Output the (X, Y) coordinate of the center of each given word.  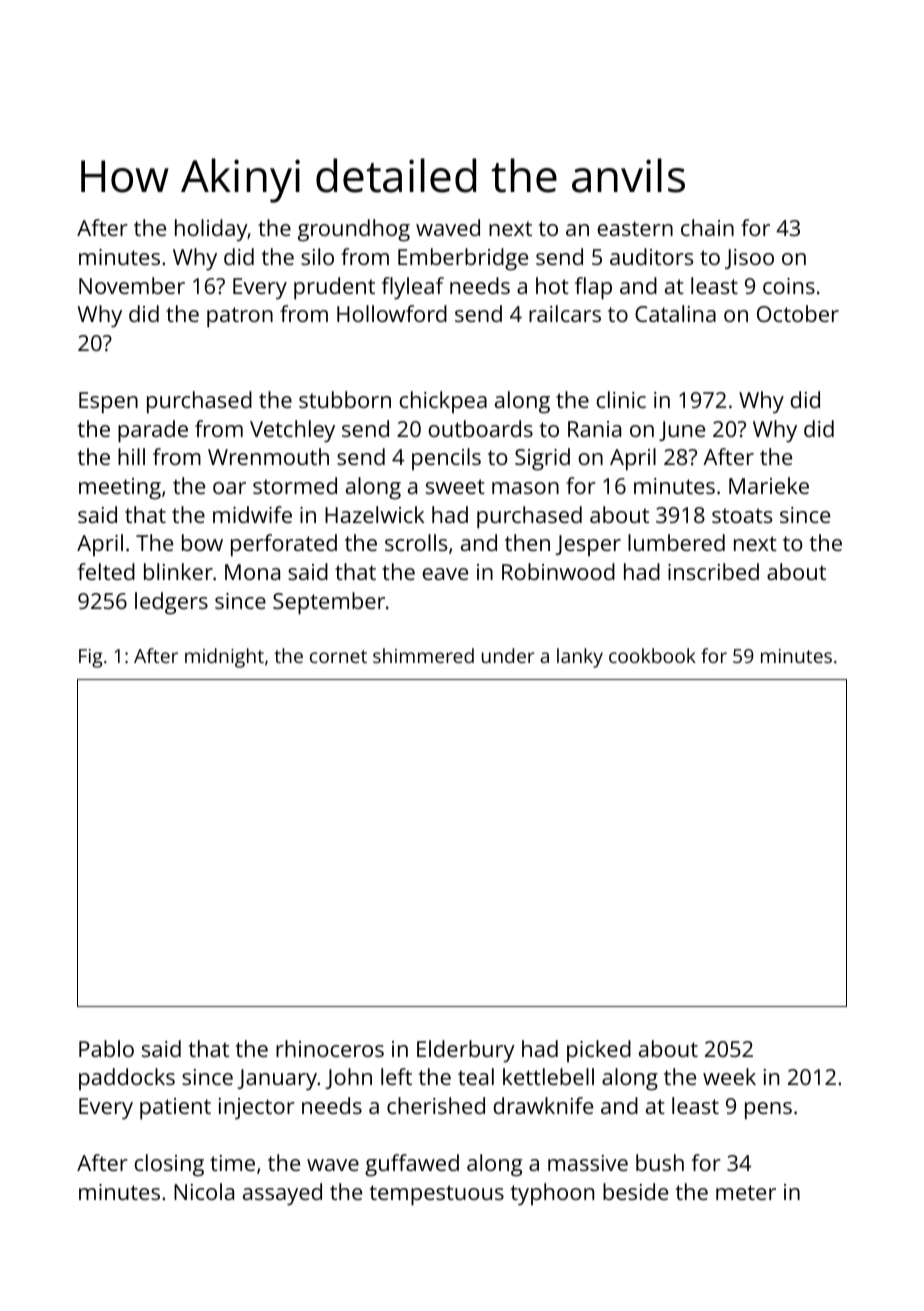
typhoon (552, 1194)
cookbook (652, 655)
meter (746, 1192)
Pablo (106, 1048)
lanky (580, 658)
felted (106, 571)
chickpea (443, 402)
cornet (338, 656)
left (396, 1076)
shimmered (423, 655)
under (508, 655)
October (798, 313)
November (132, 285)
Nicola (204, 1191)
